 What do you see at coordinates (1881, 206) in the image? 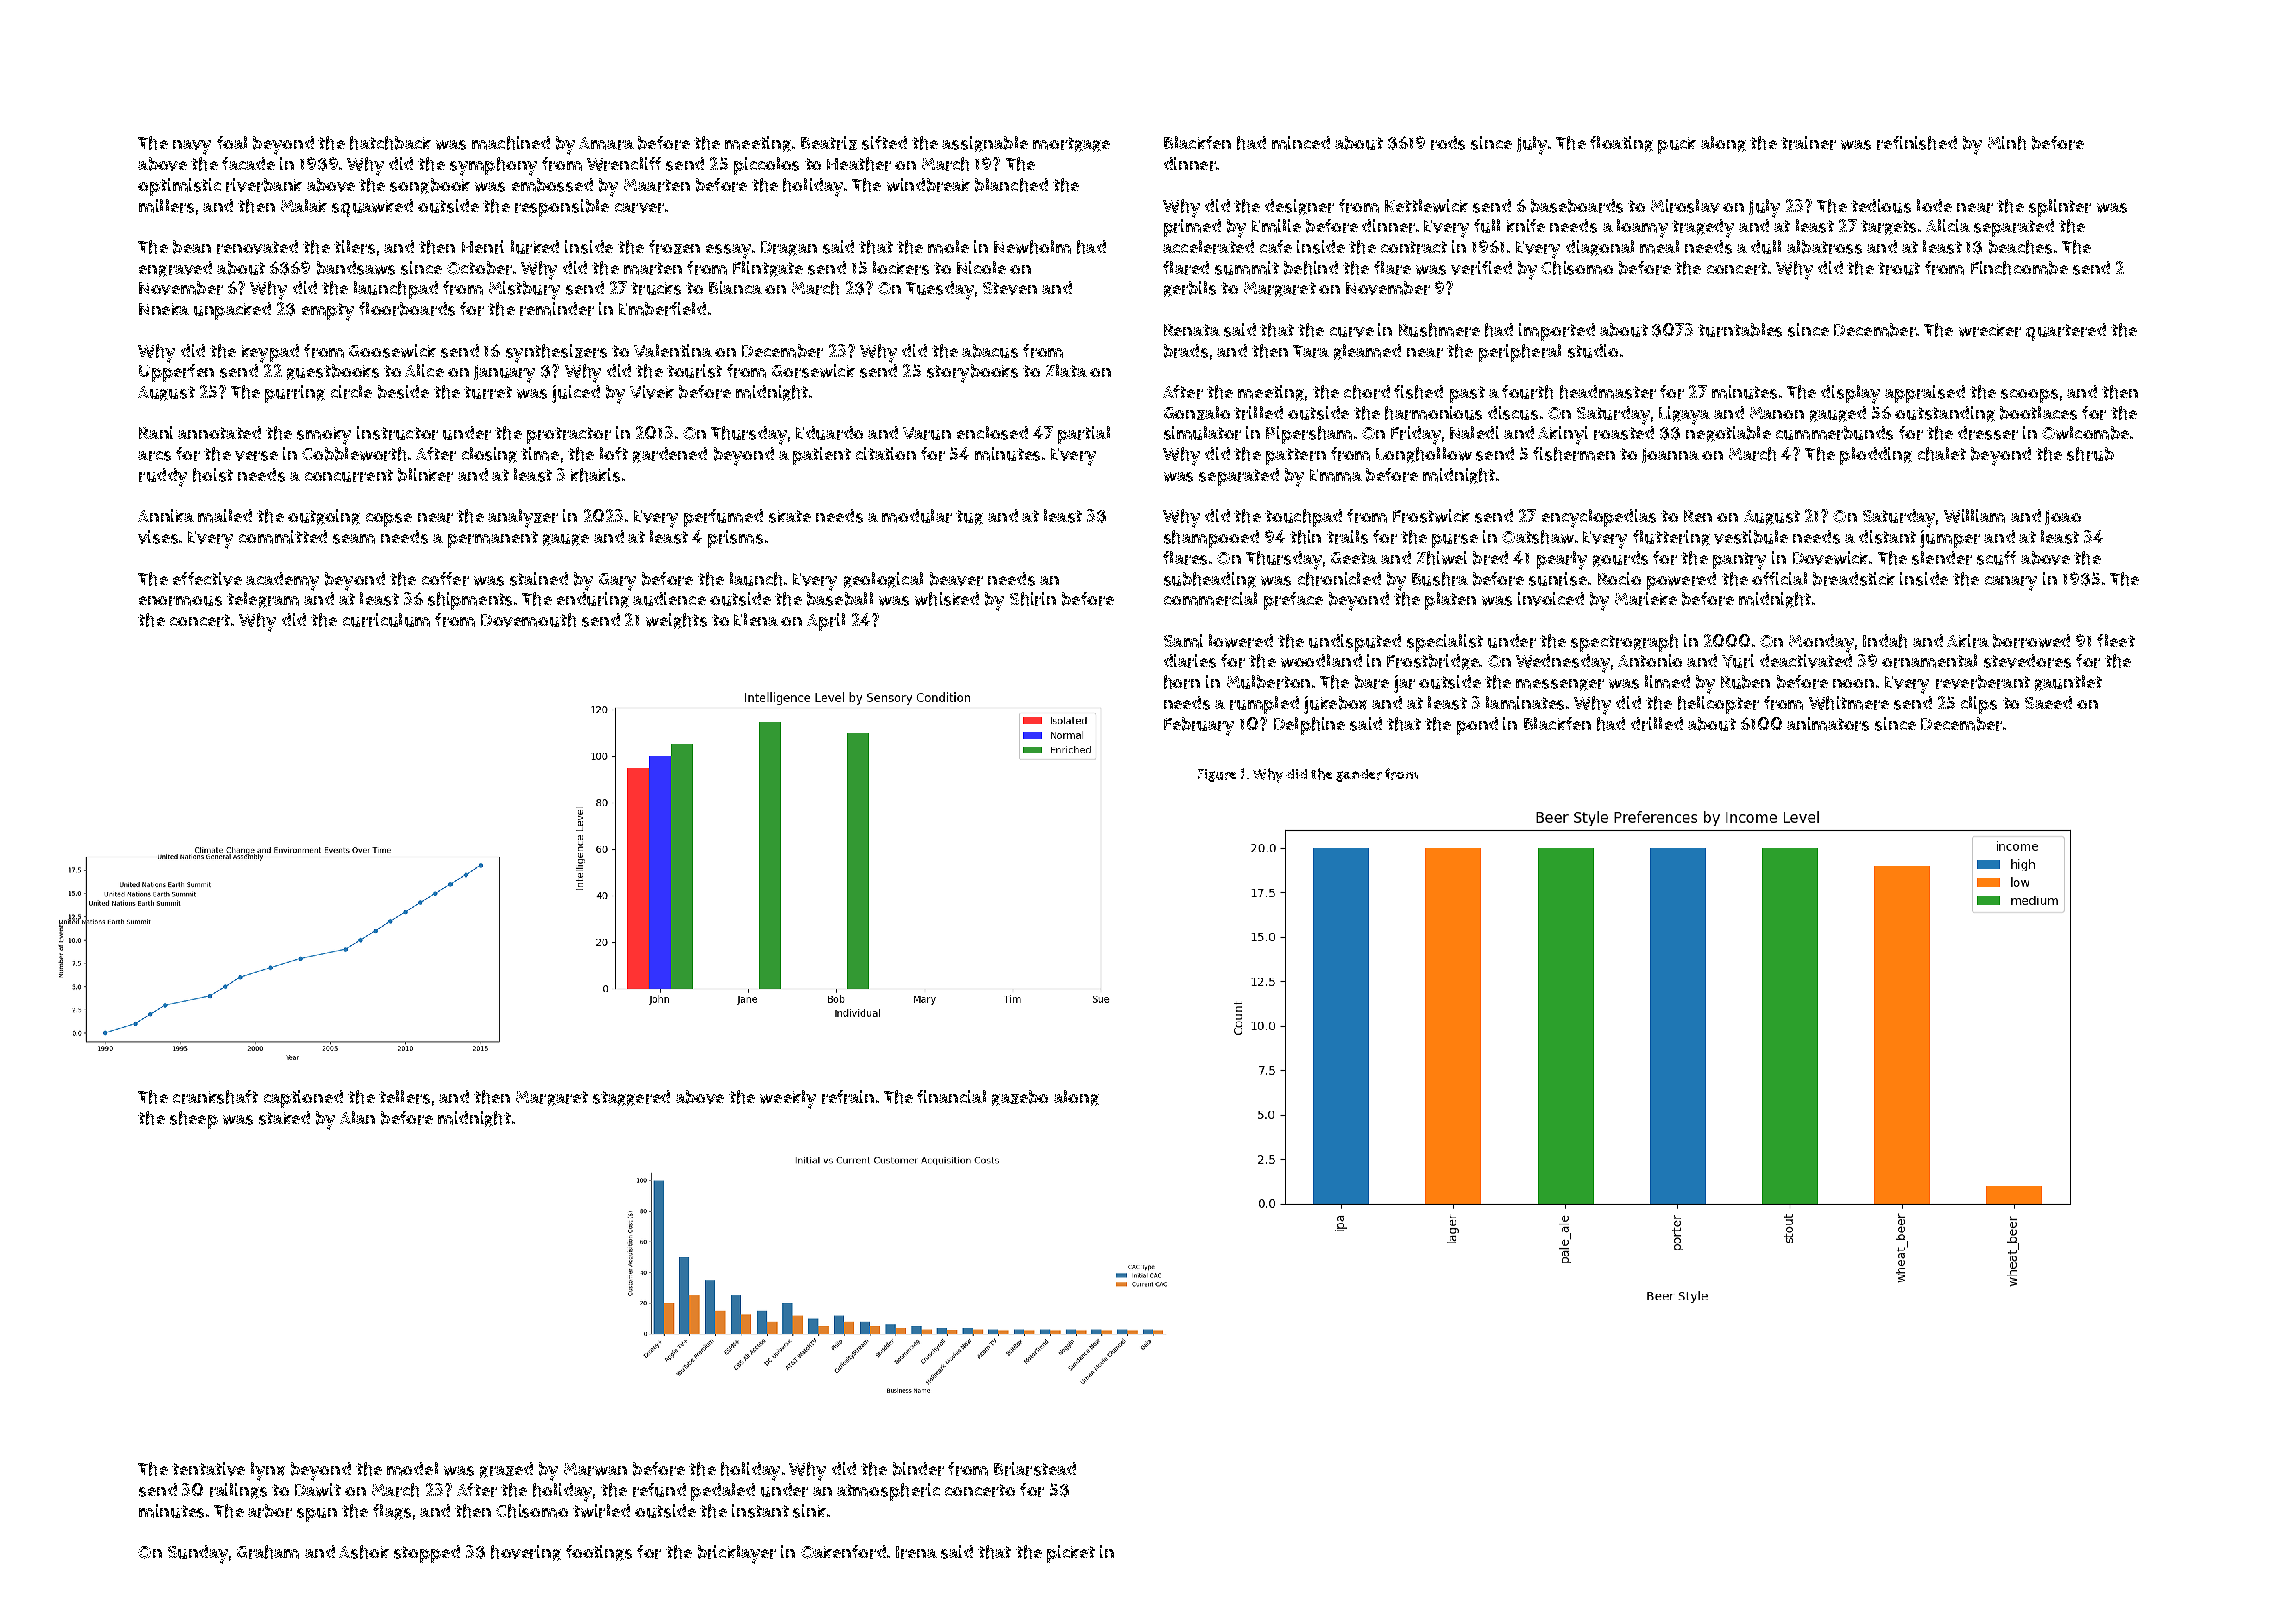
I see `tedious` at bounding box center [1881, 206].
